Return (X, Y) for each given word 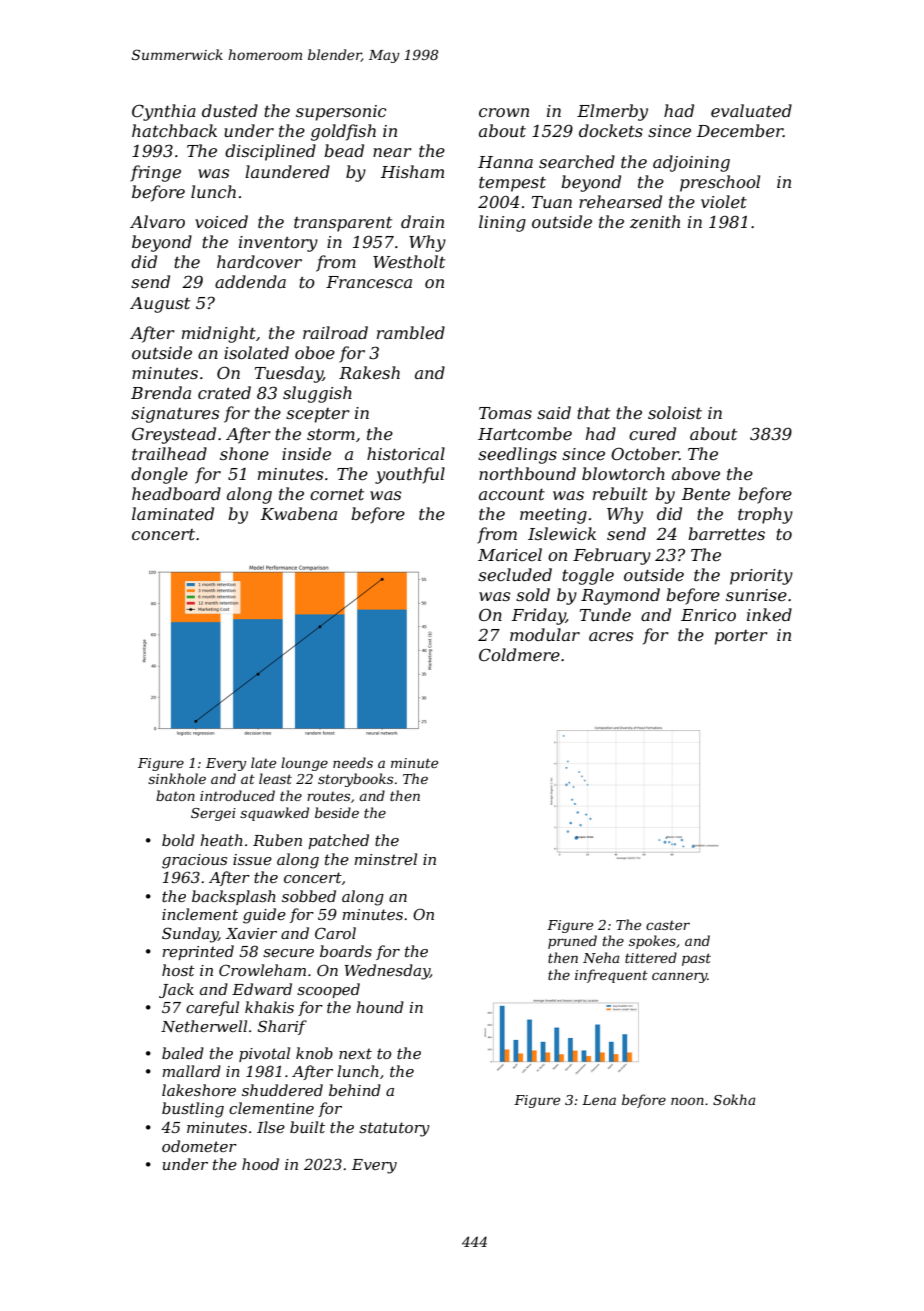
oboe (315, 352)
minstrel (385, 859)
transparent (343, 224)
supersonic (341, 113)
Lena (599, 1100)
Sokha (734, 1099)
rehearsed (620, 201)
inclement (200, 914)
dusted (230, 110)
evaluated (751, 110)
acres (611, 636)
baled (183, 1053)
